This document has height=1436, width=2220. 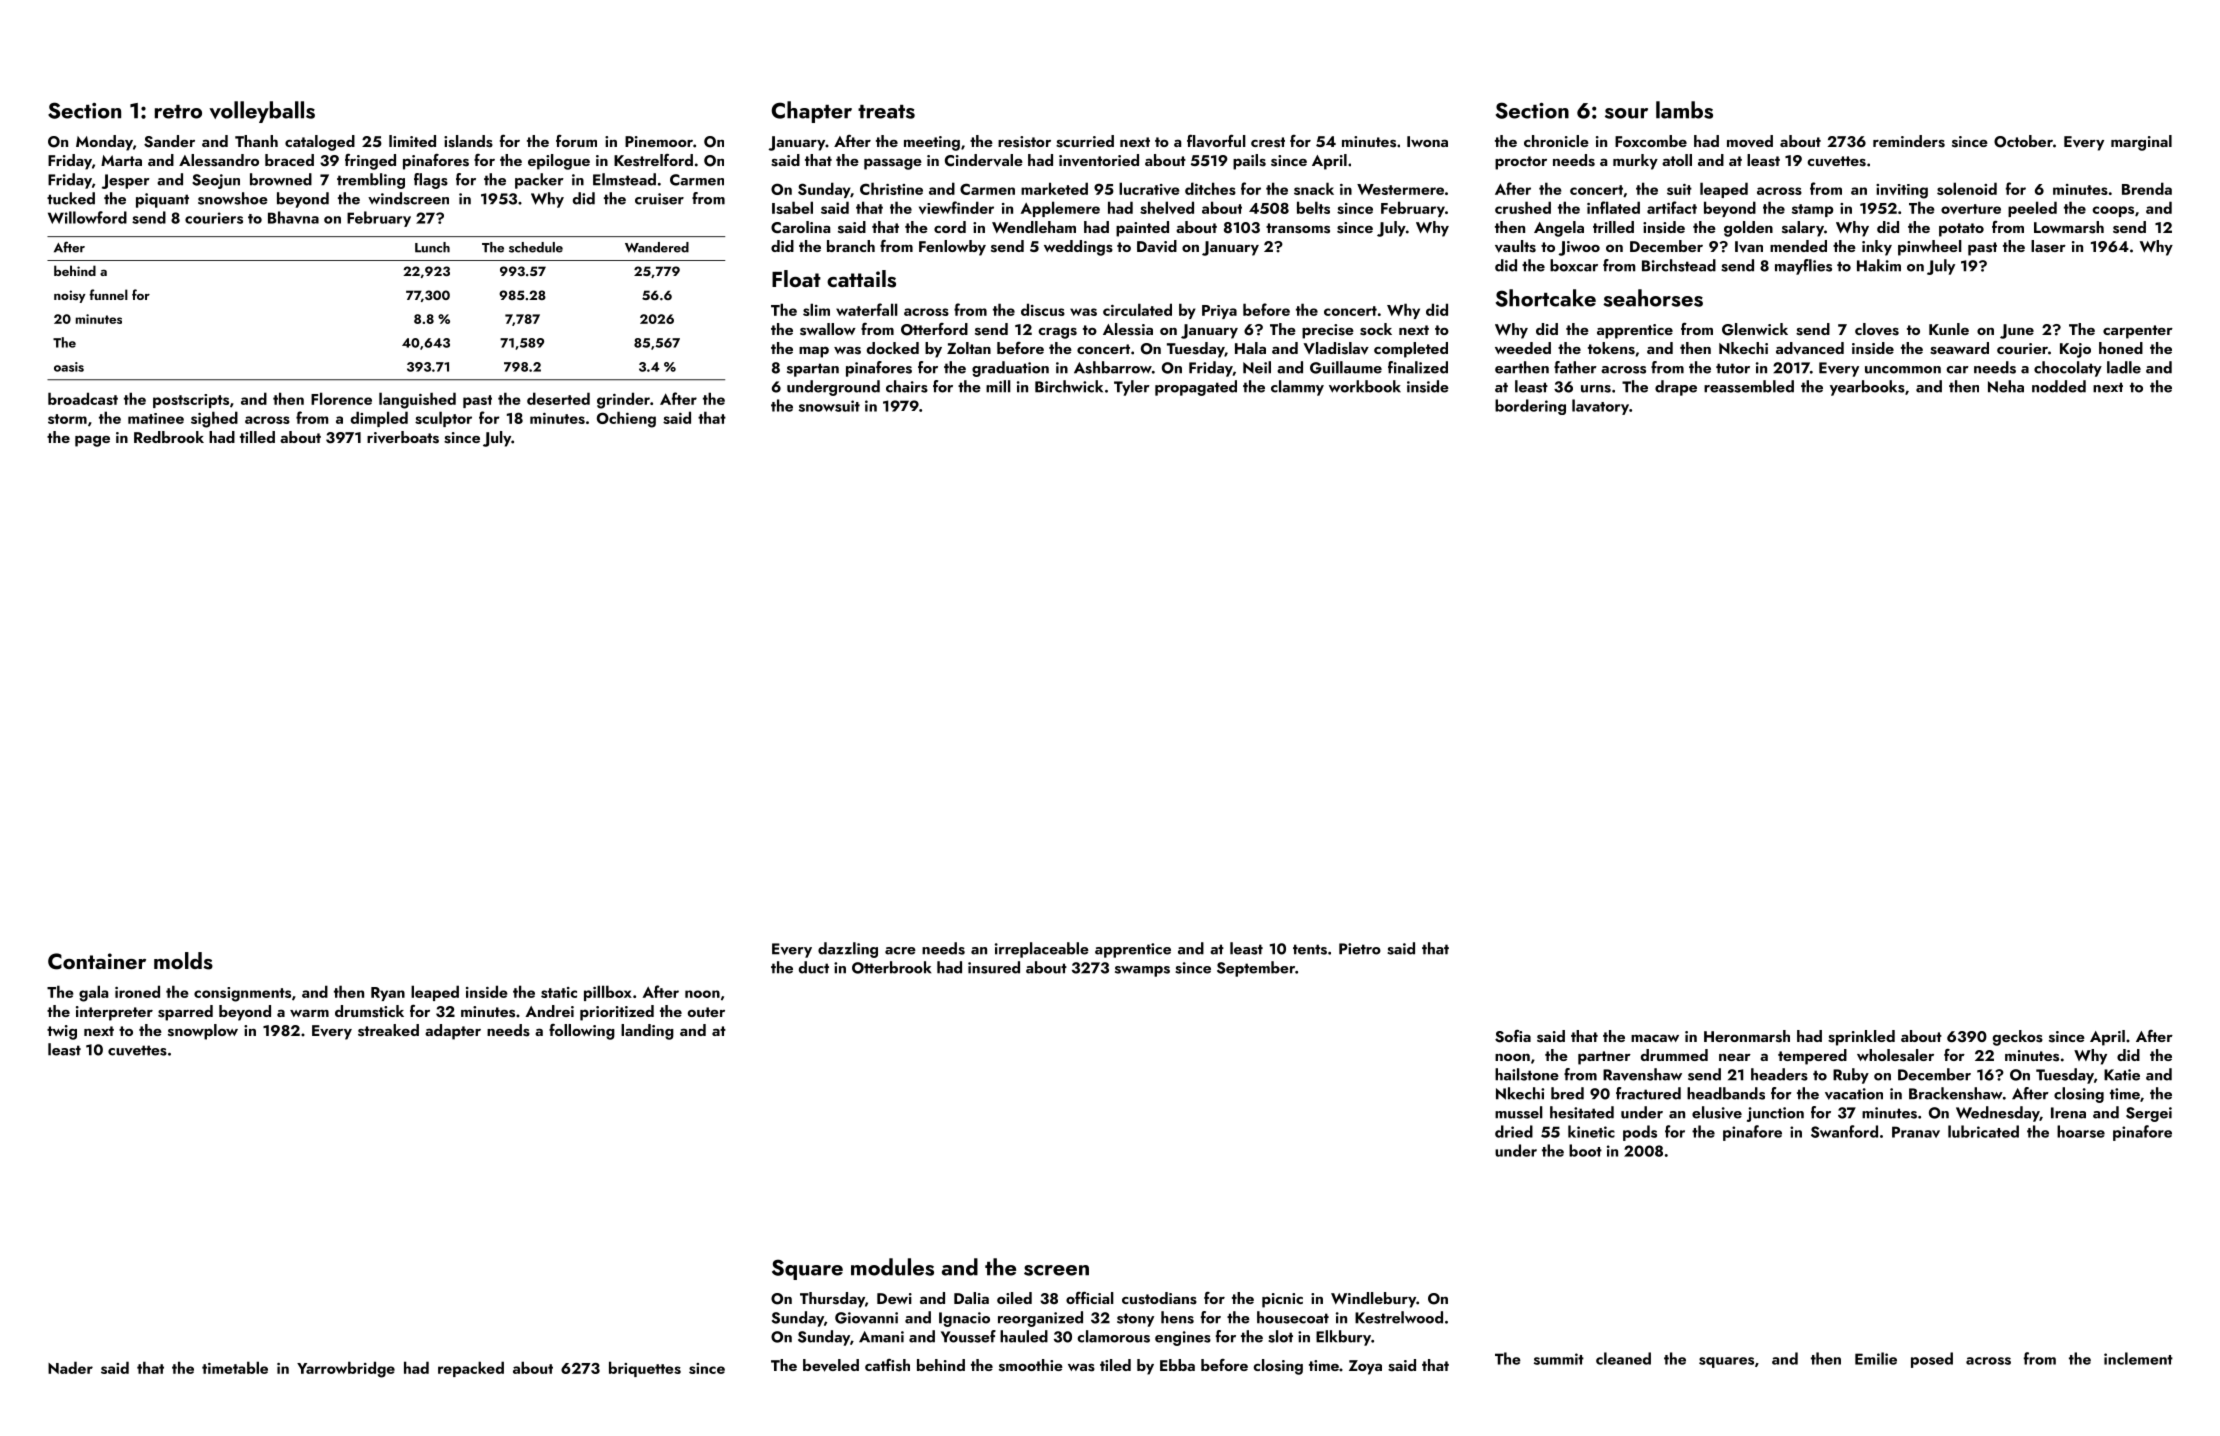 I want to click on Chapter, so click(x=811, y=112).
